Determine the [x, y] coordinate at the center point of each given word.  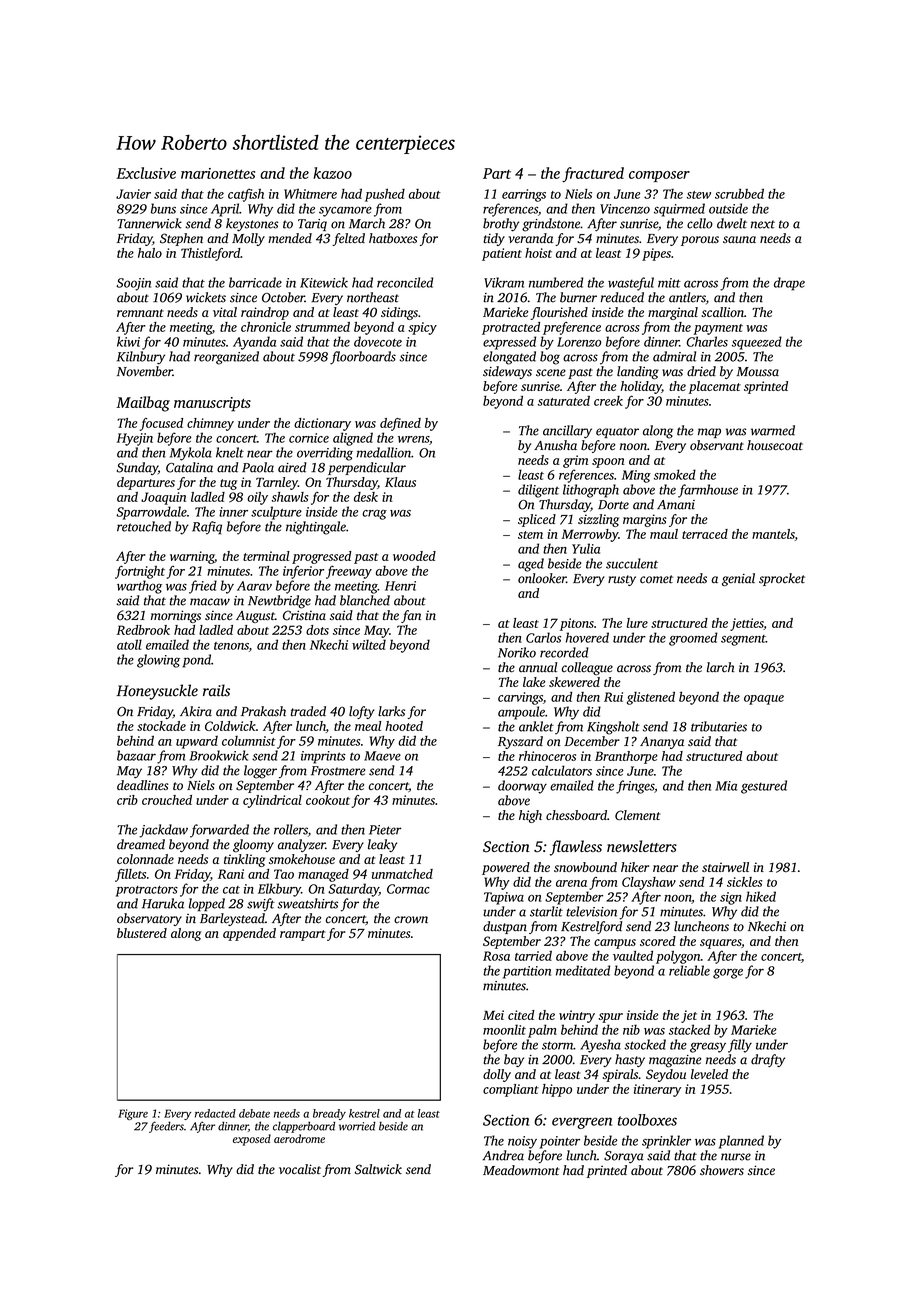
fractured [593, 174]
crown [411, 920]
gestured [764, 787]
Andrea [503, 1155]
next [763, 224]
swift [261, 905]
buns [163, 208]
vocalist [300, 1169]
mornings [176, 616]
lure [637, 623]
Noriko [517, 652]
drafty [768, 1060]
